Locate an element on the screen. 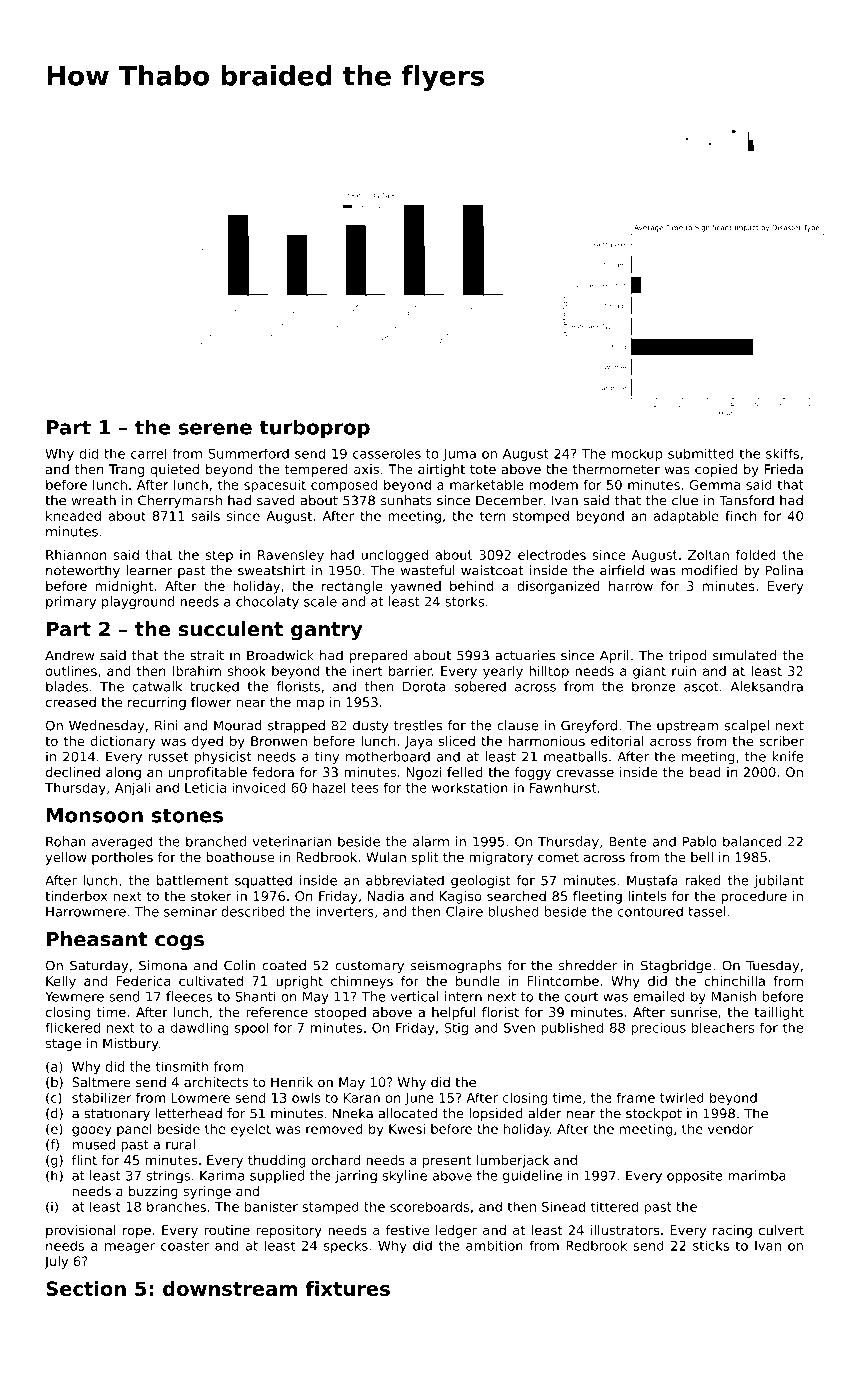 Image resolution: width=849 pixels, height=1400 pixels. Kagiso is located at coordinates (461, 897).
